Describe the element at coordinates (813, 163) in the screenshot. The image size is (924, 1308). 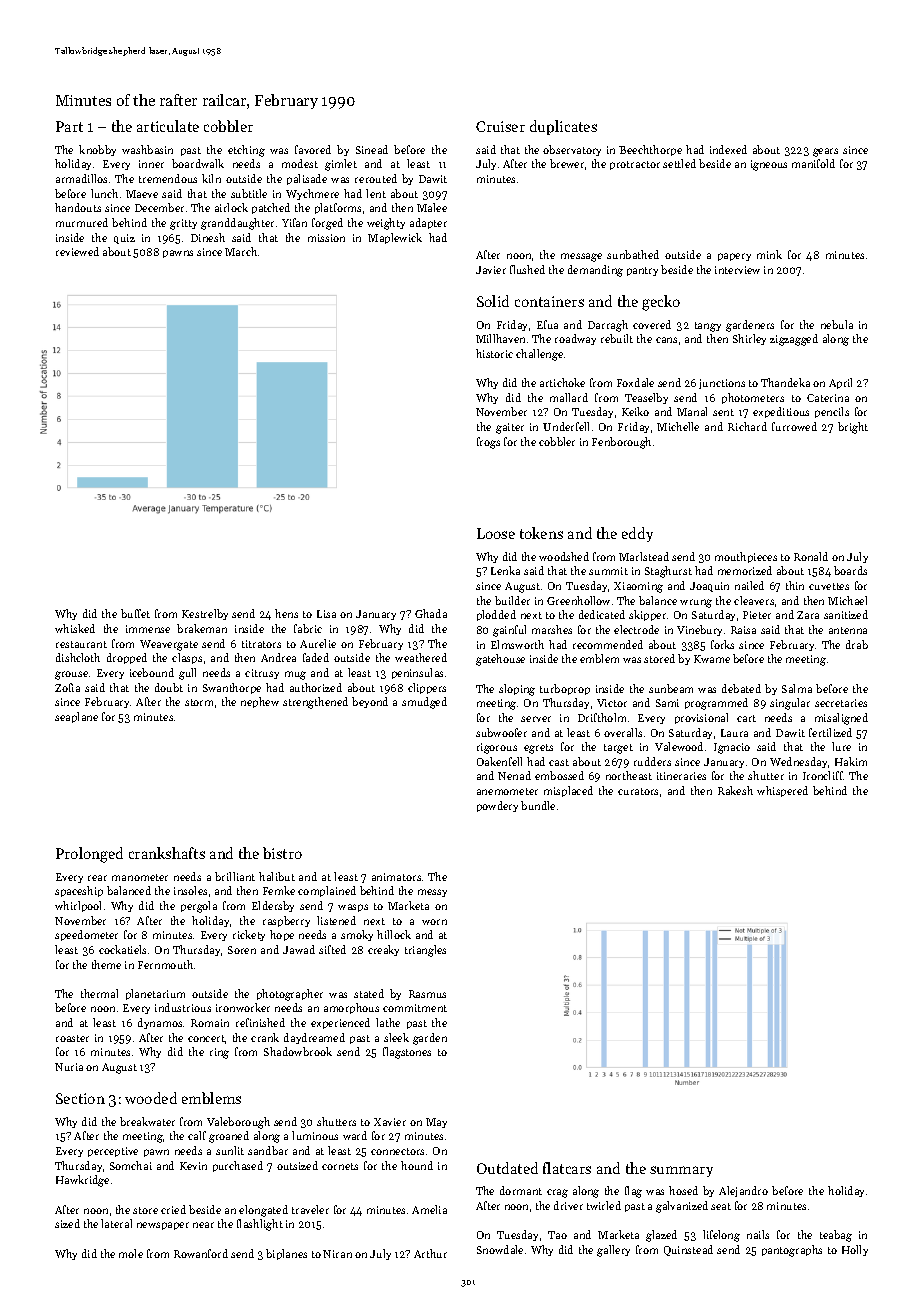
I see `manifold` at that location.
